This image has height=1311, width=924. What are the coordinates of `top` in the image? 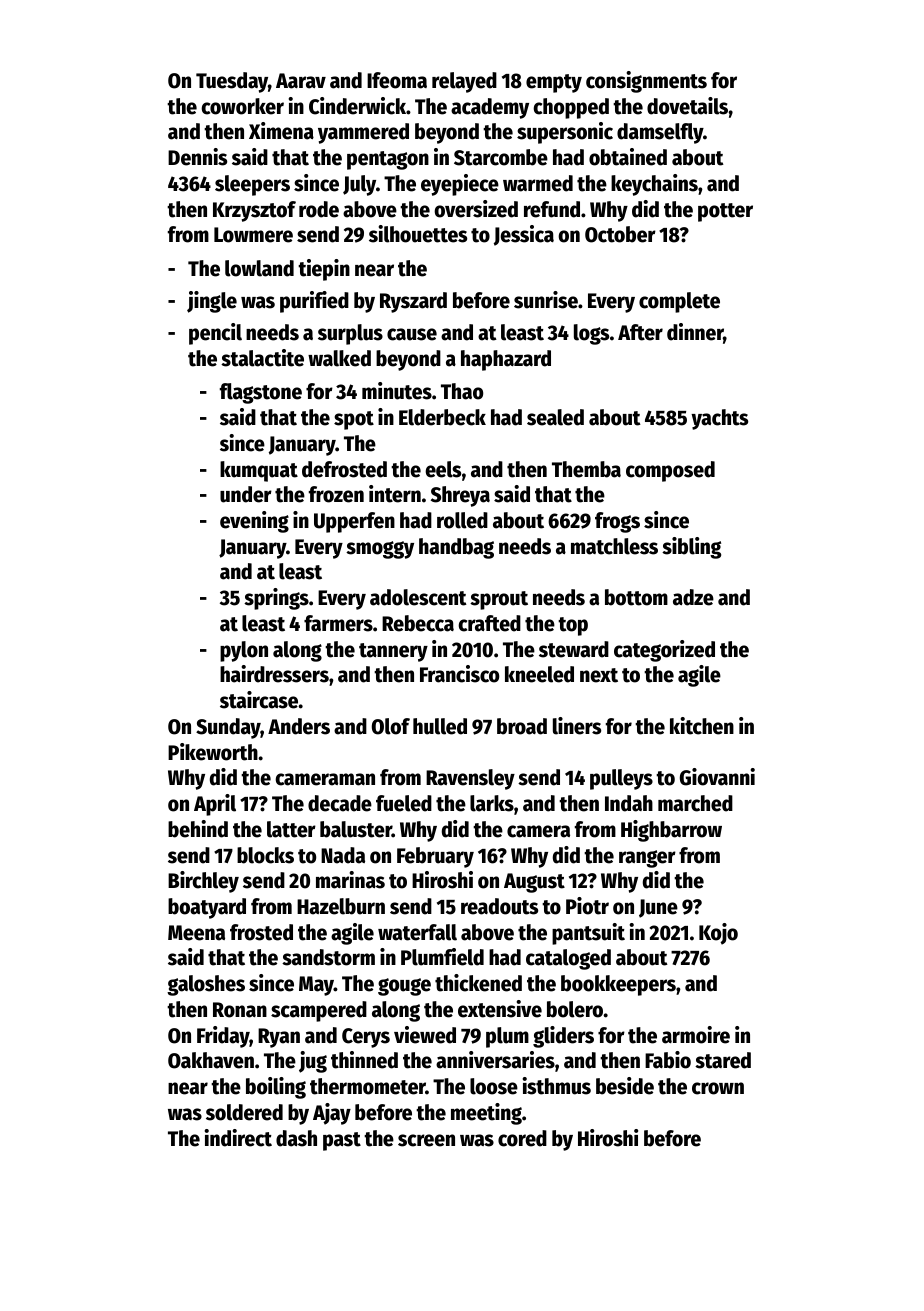 It's located at (573, 626).
